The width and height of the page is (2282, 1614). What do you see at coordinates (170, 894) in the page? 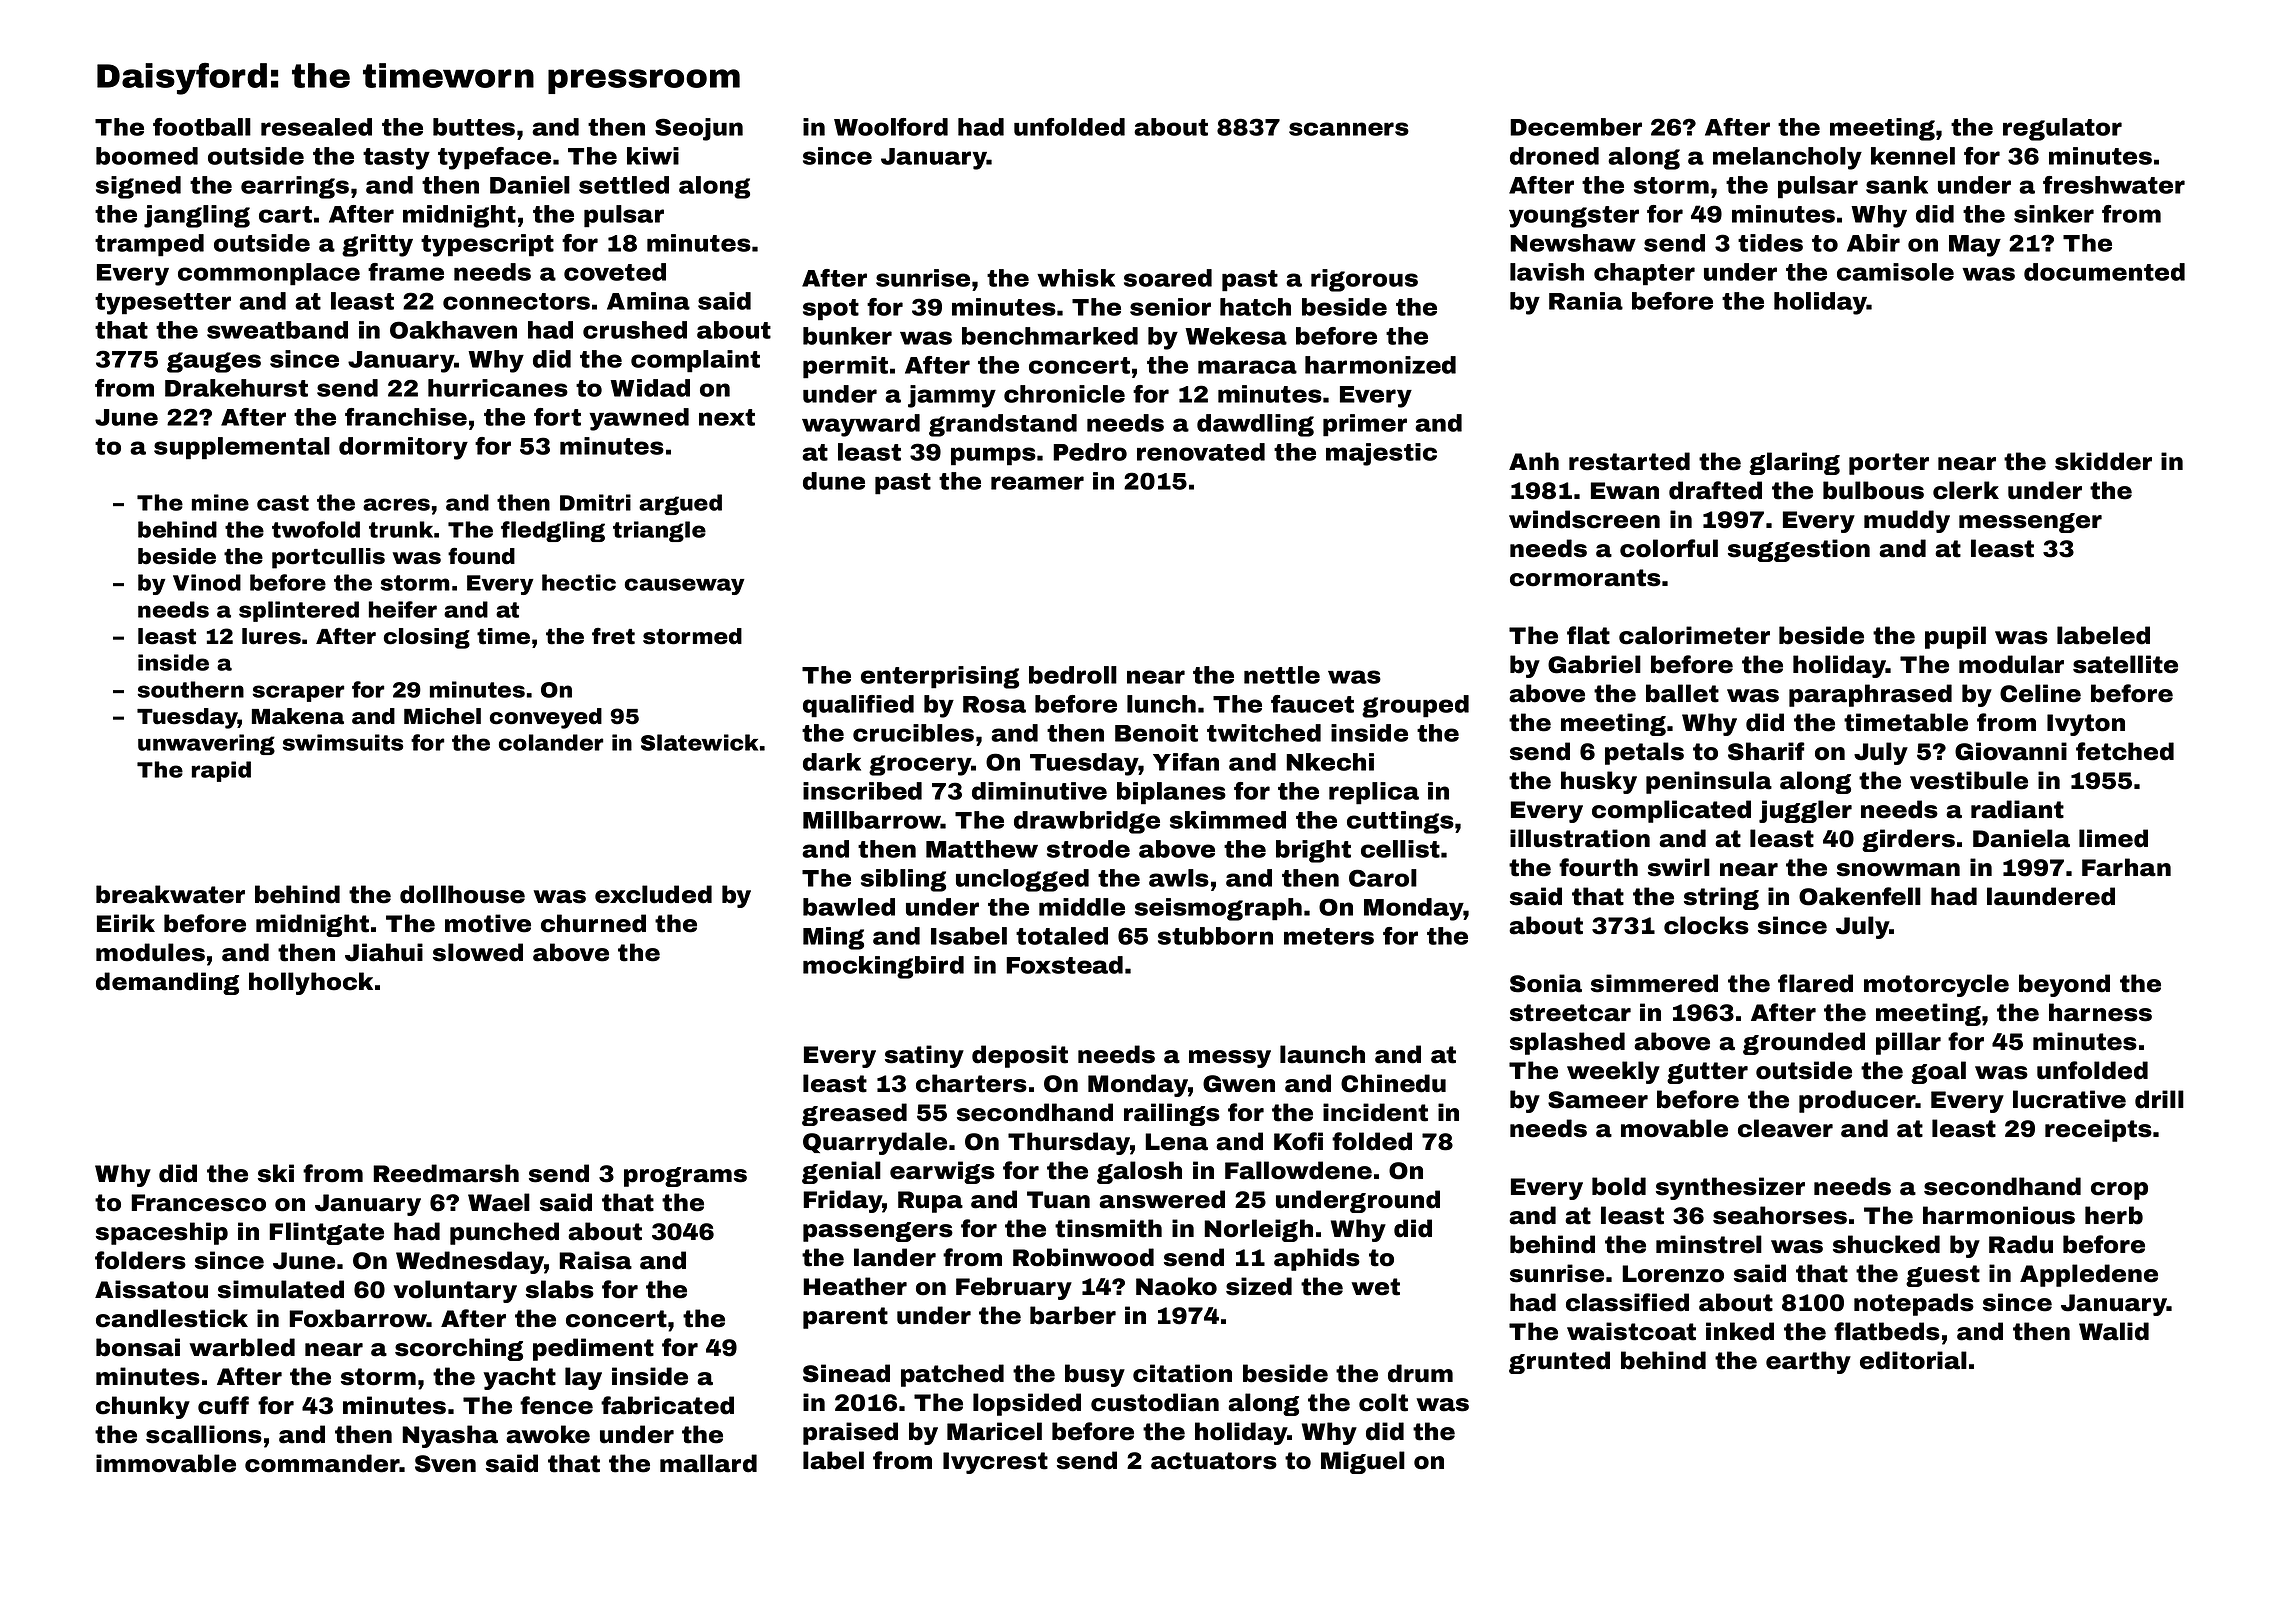
I see `breakwater` at bounding box center [170, 894].
